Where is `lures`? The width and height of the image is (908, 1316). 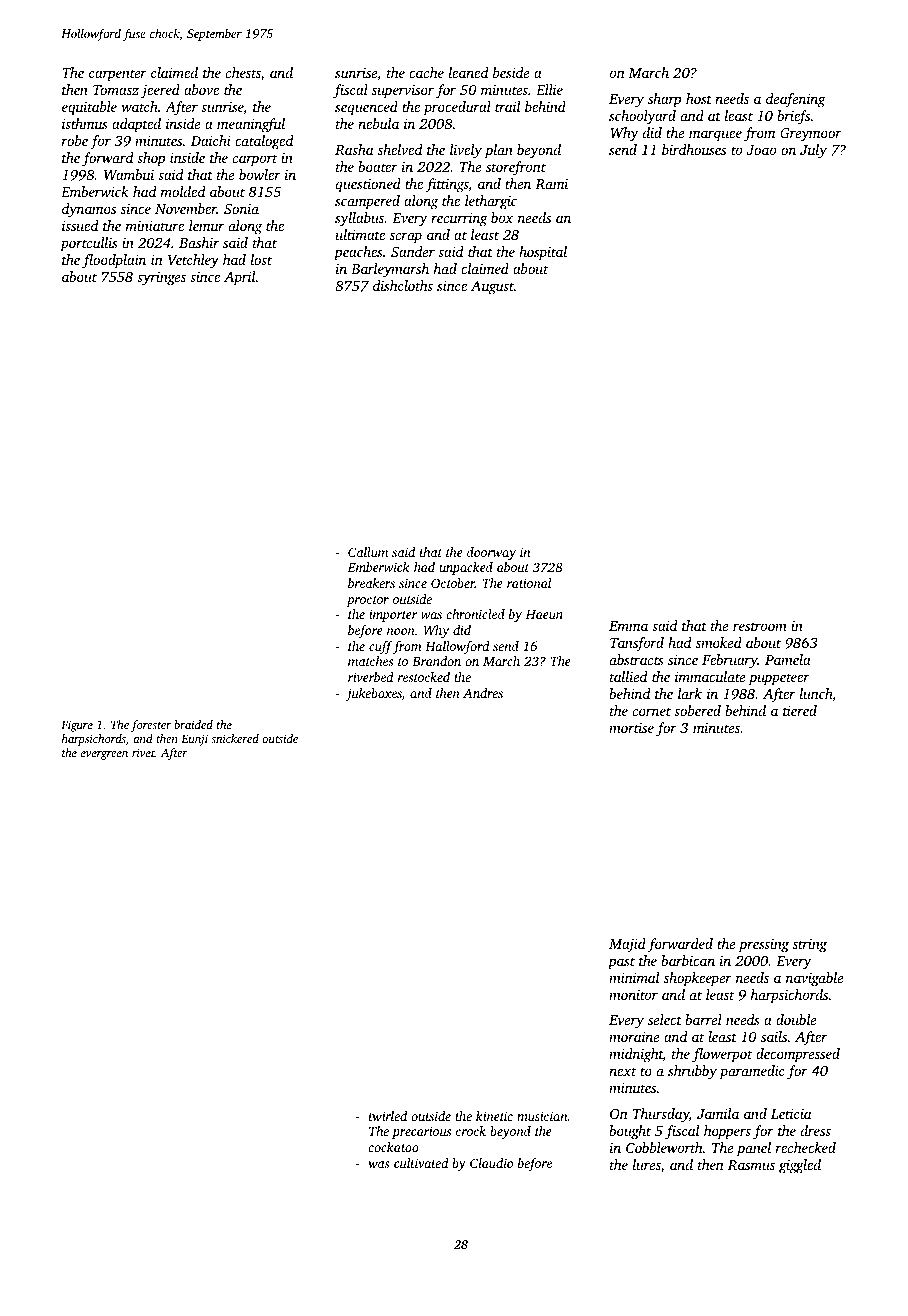
lures is located at coordinates (647, 1164).
